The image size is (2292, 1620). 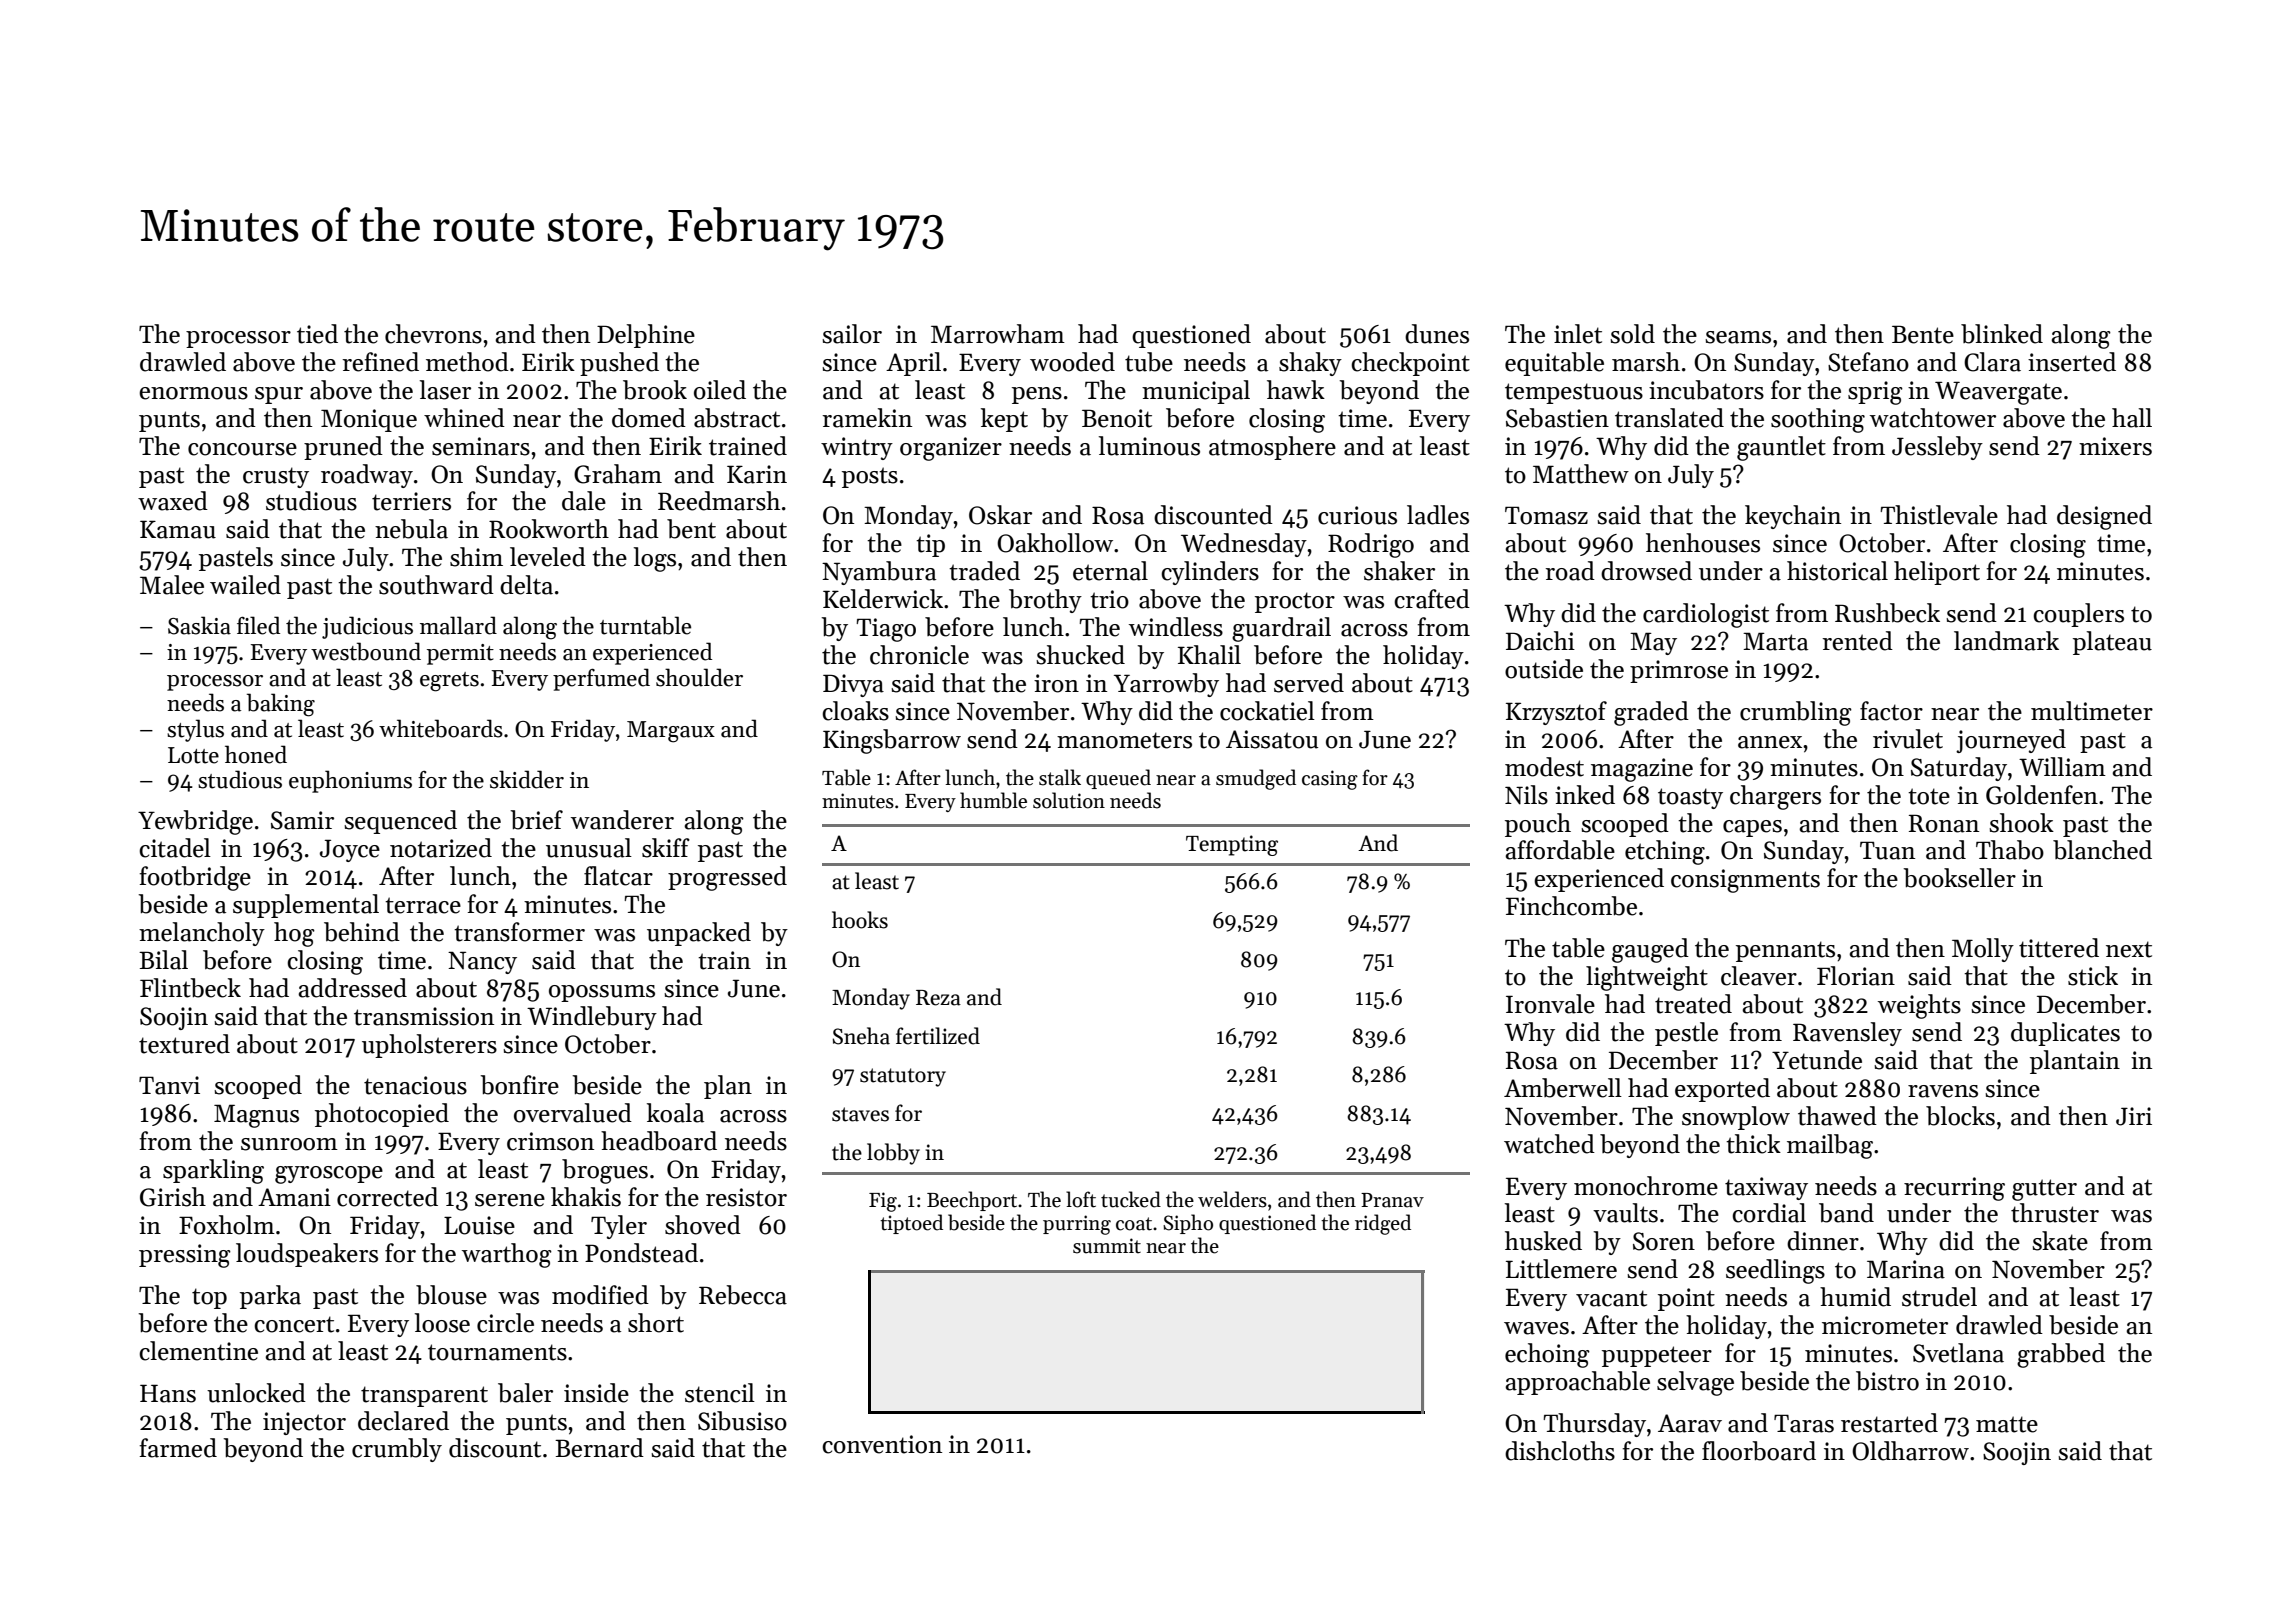 What do you see at coordinates (213, 1171) in the screenshot?
I see `sparkling` at bounding box center [213, 1171].
